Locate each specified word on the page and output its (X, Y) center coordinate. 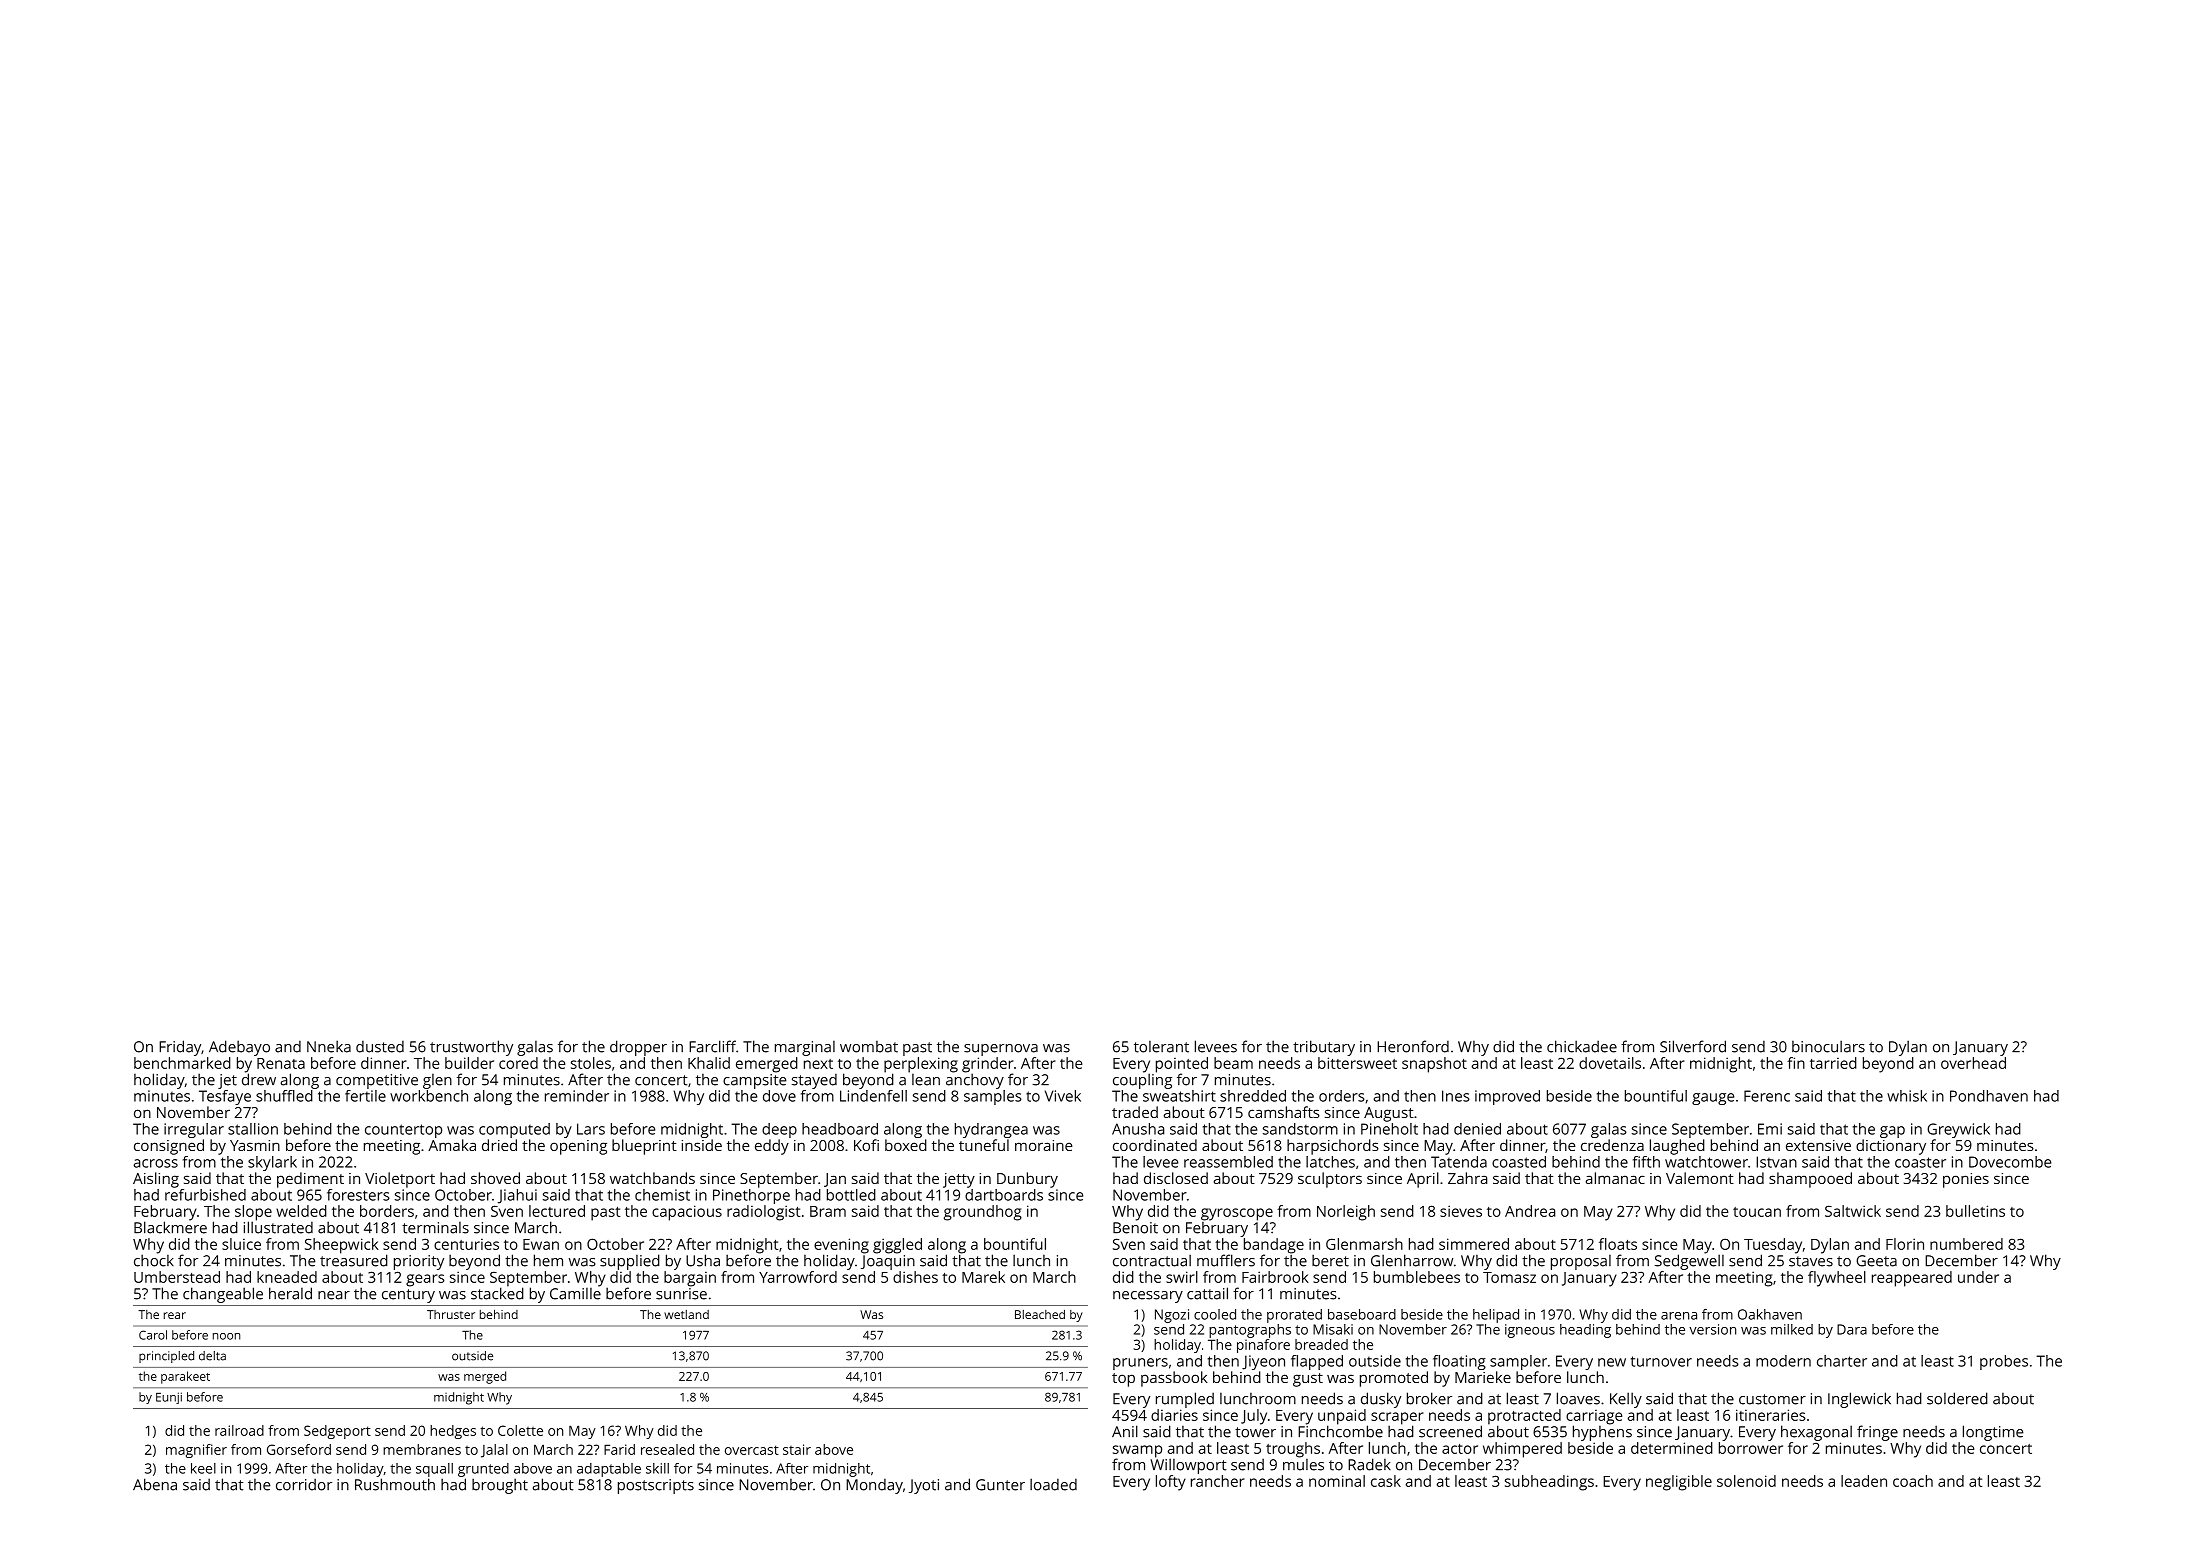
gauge (1713, 1099)
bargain (690, 1279)
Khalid (709, 1063)
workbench (429, 1096)
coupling (1142, 1081)
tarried (1833, 1063)
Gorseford (299, 1449)
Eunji (169, 1398)
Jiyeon (1263, 1362)
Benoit (1135, 1228)
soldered (1957, 1398)
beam (1233, 1063)
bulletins (1975, 1211)
